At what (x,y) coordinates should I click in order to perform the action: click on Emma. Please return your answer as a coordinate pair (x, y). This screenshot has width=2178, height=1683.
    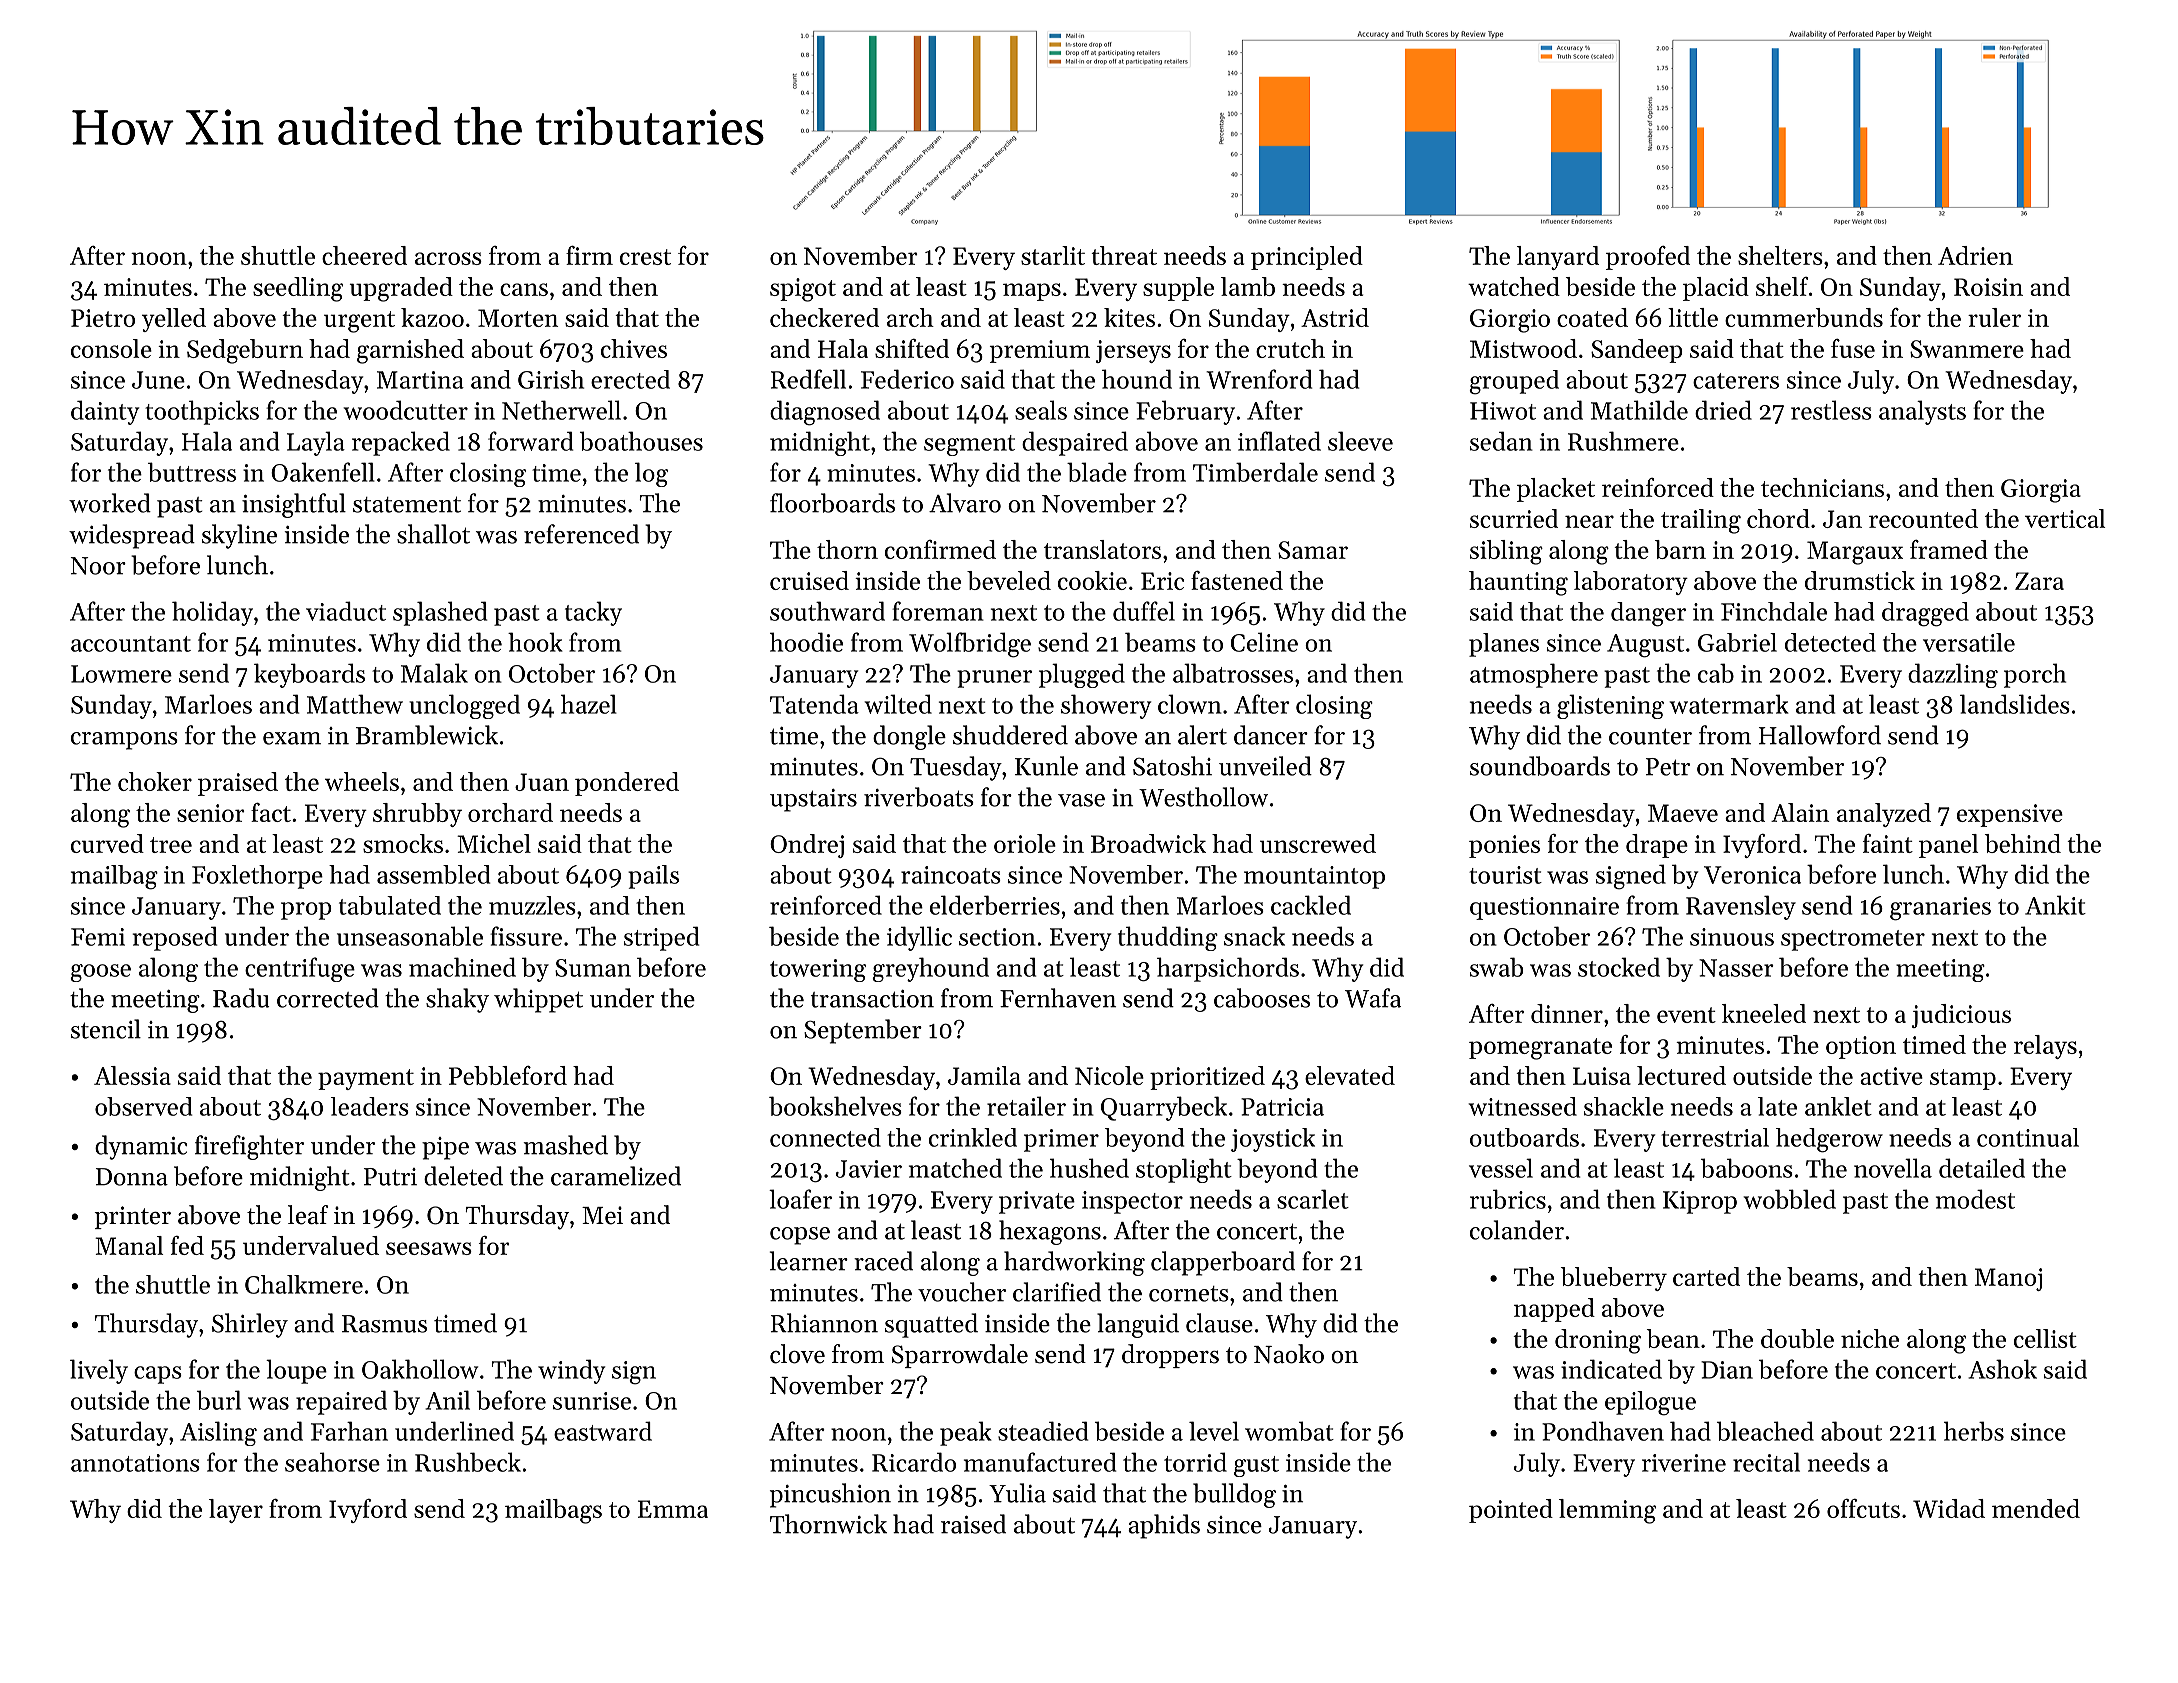
    Looking at the image, I should click on (673, 1509).
